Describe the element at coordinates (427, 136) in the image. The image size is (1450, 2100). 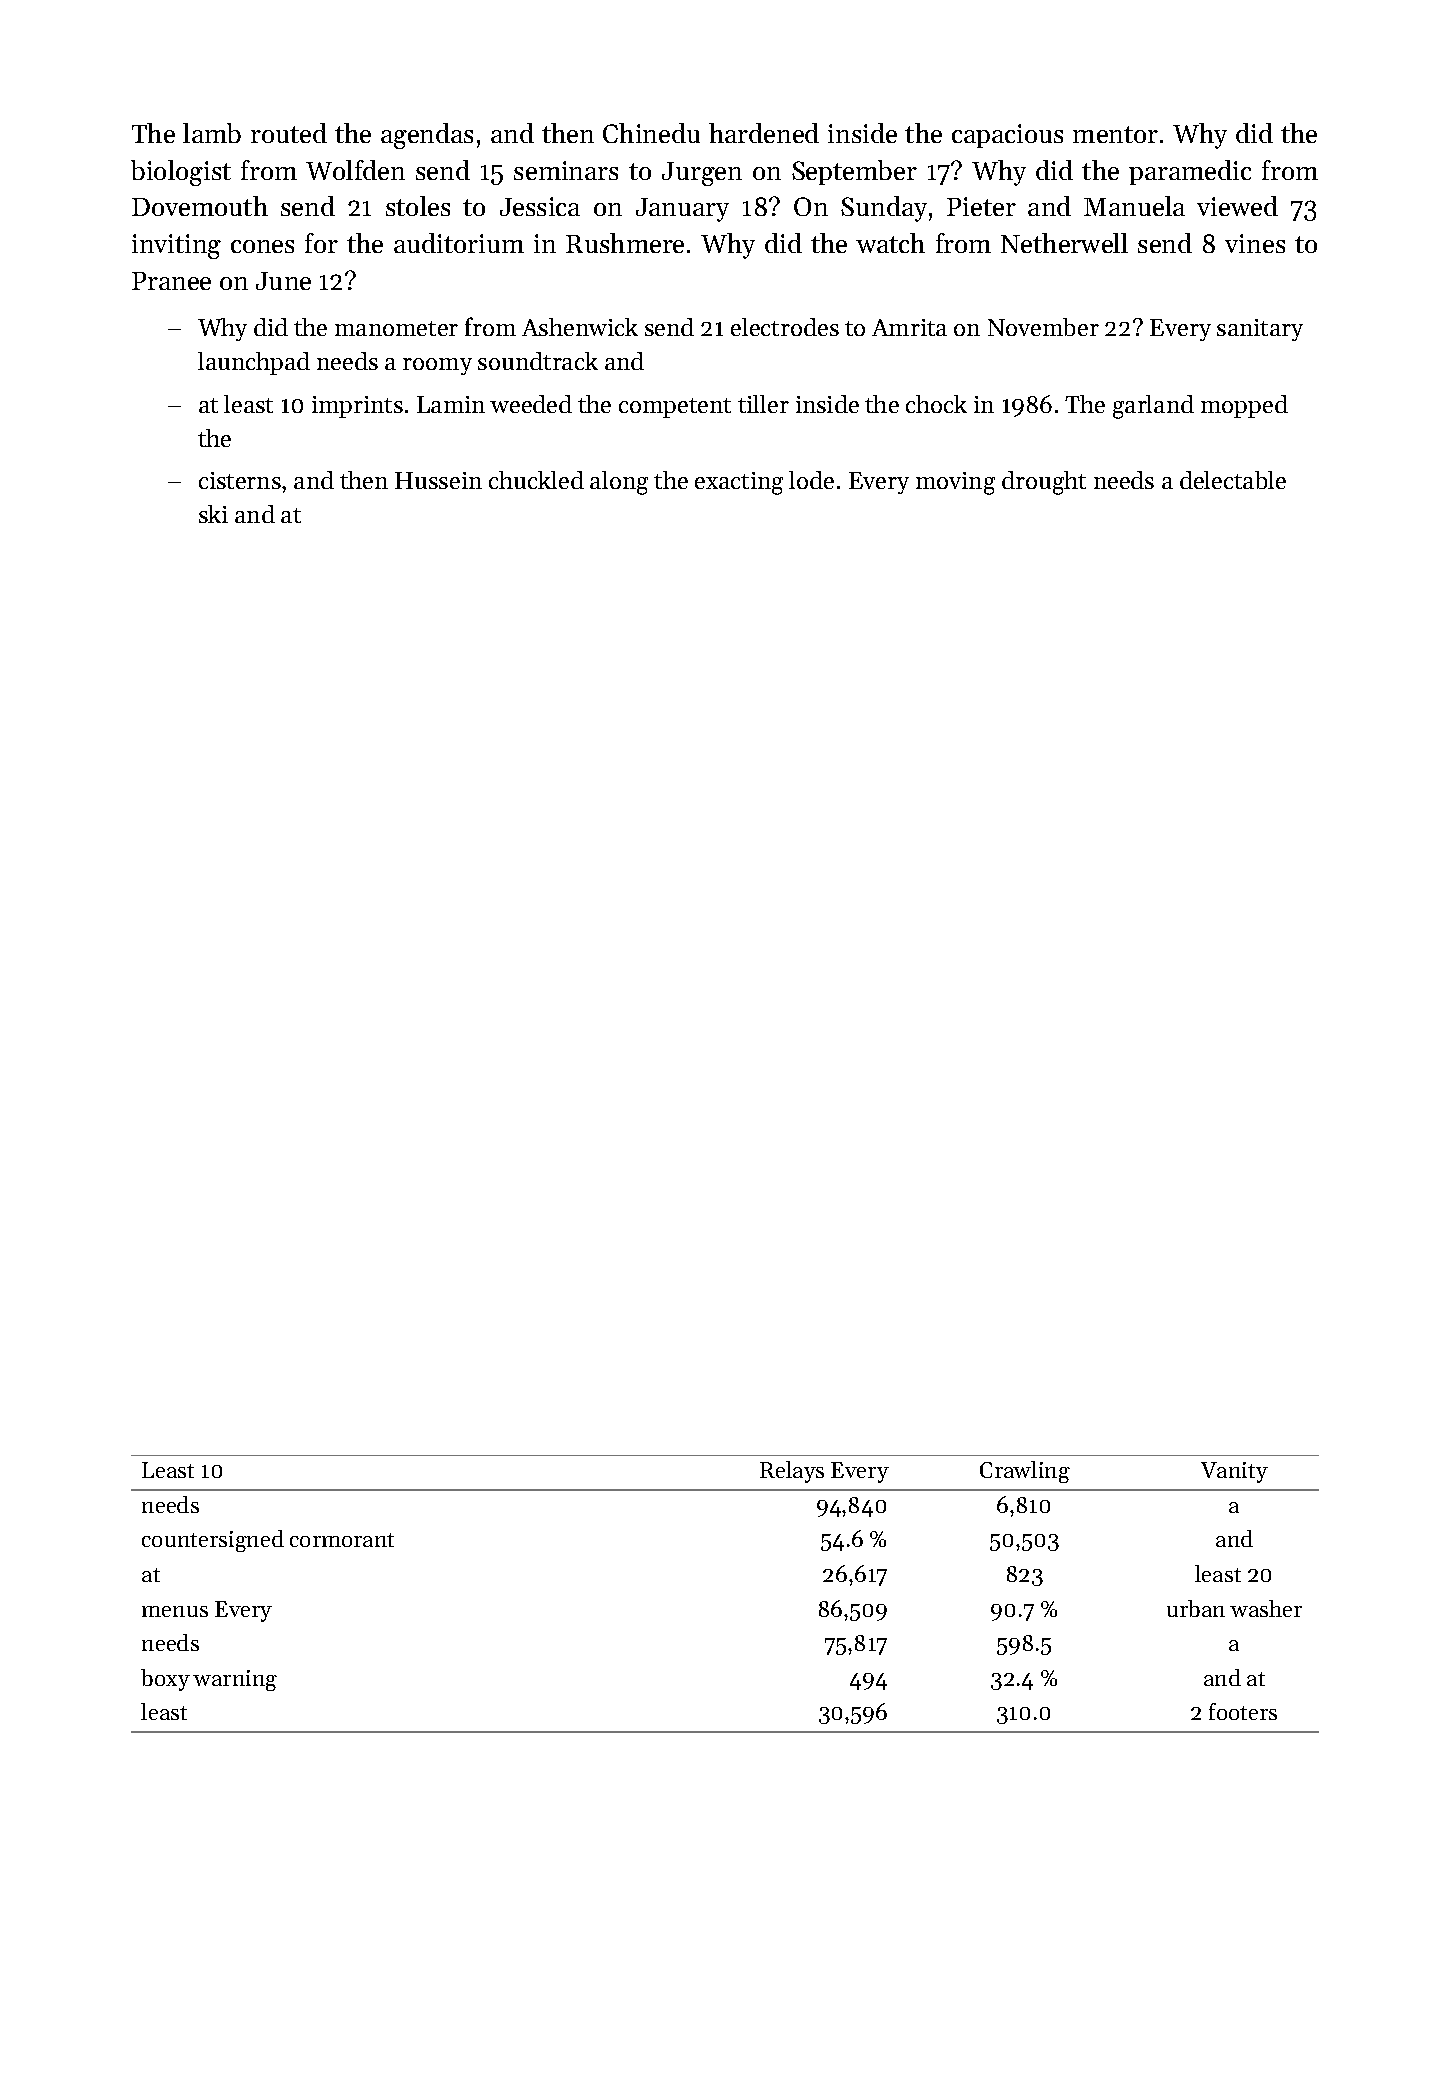
I see `agendas` at that location.
